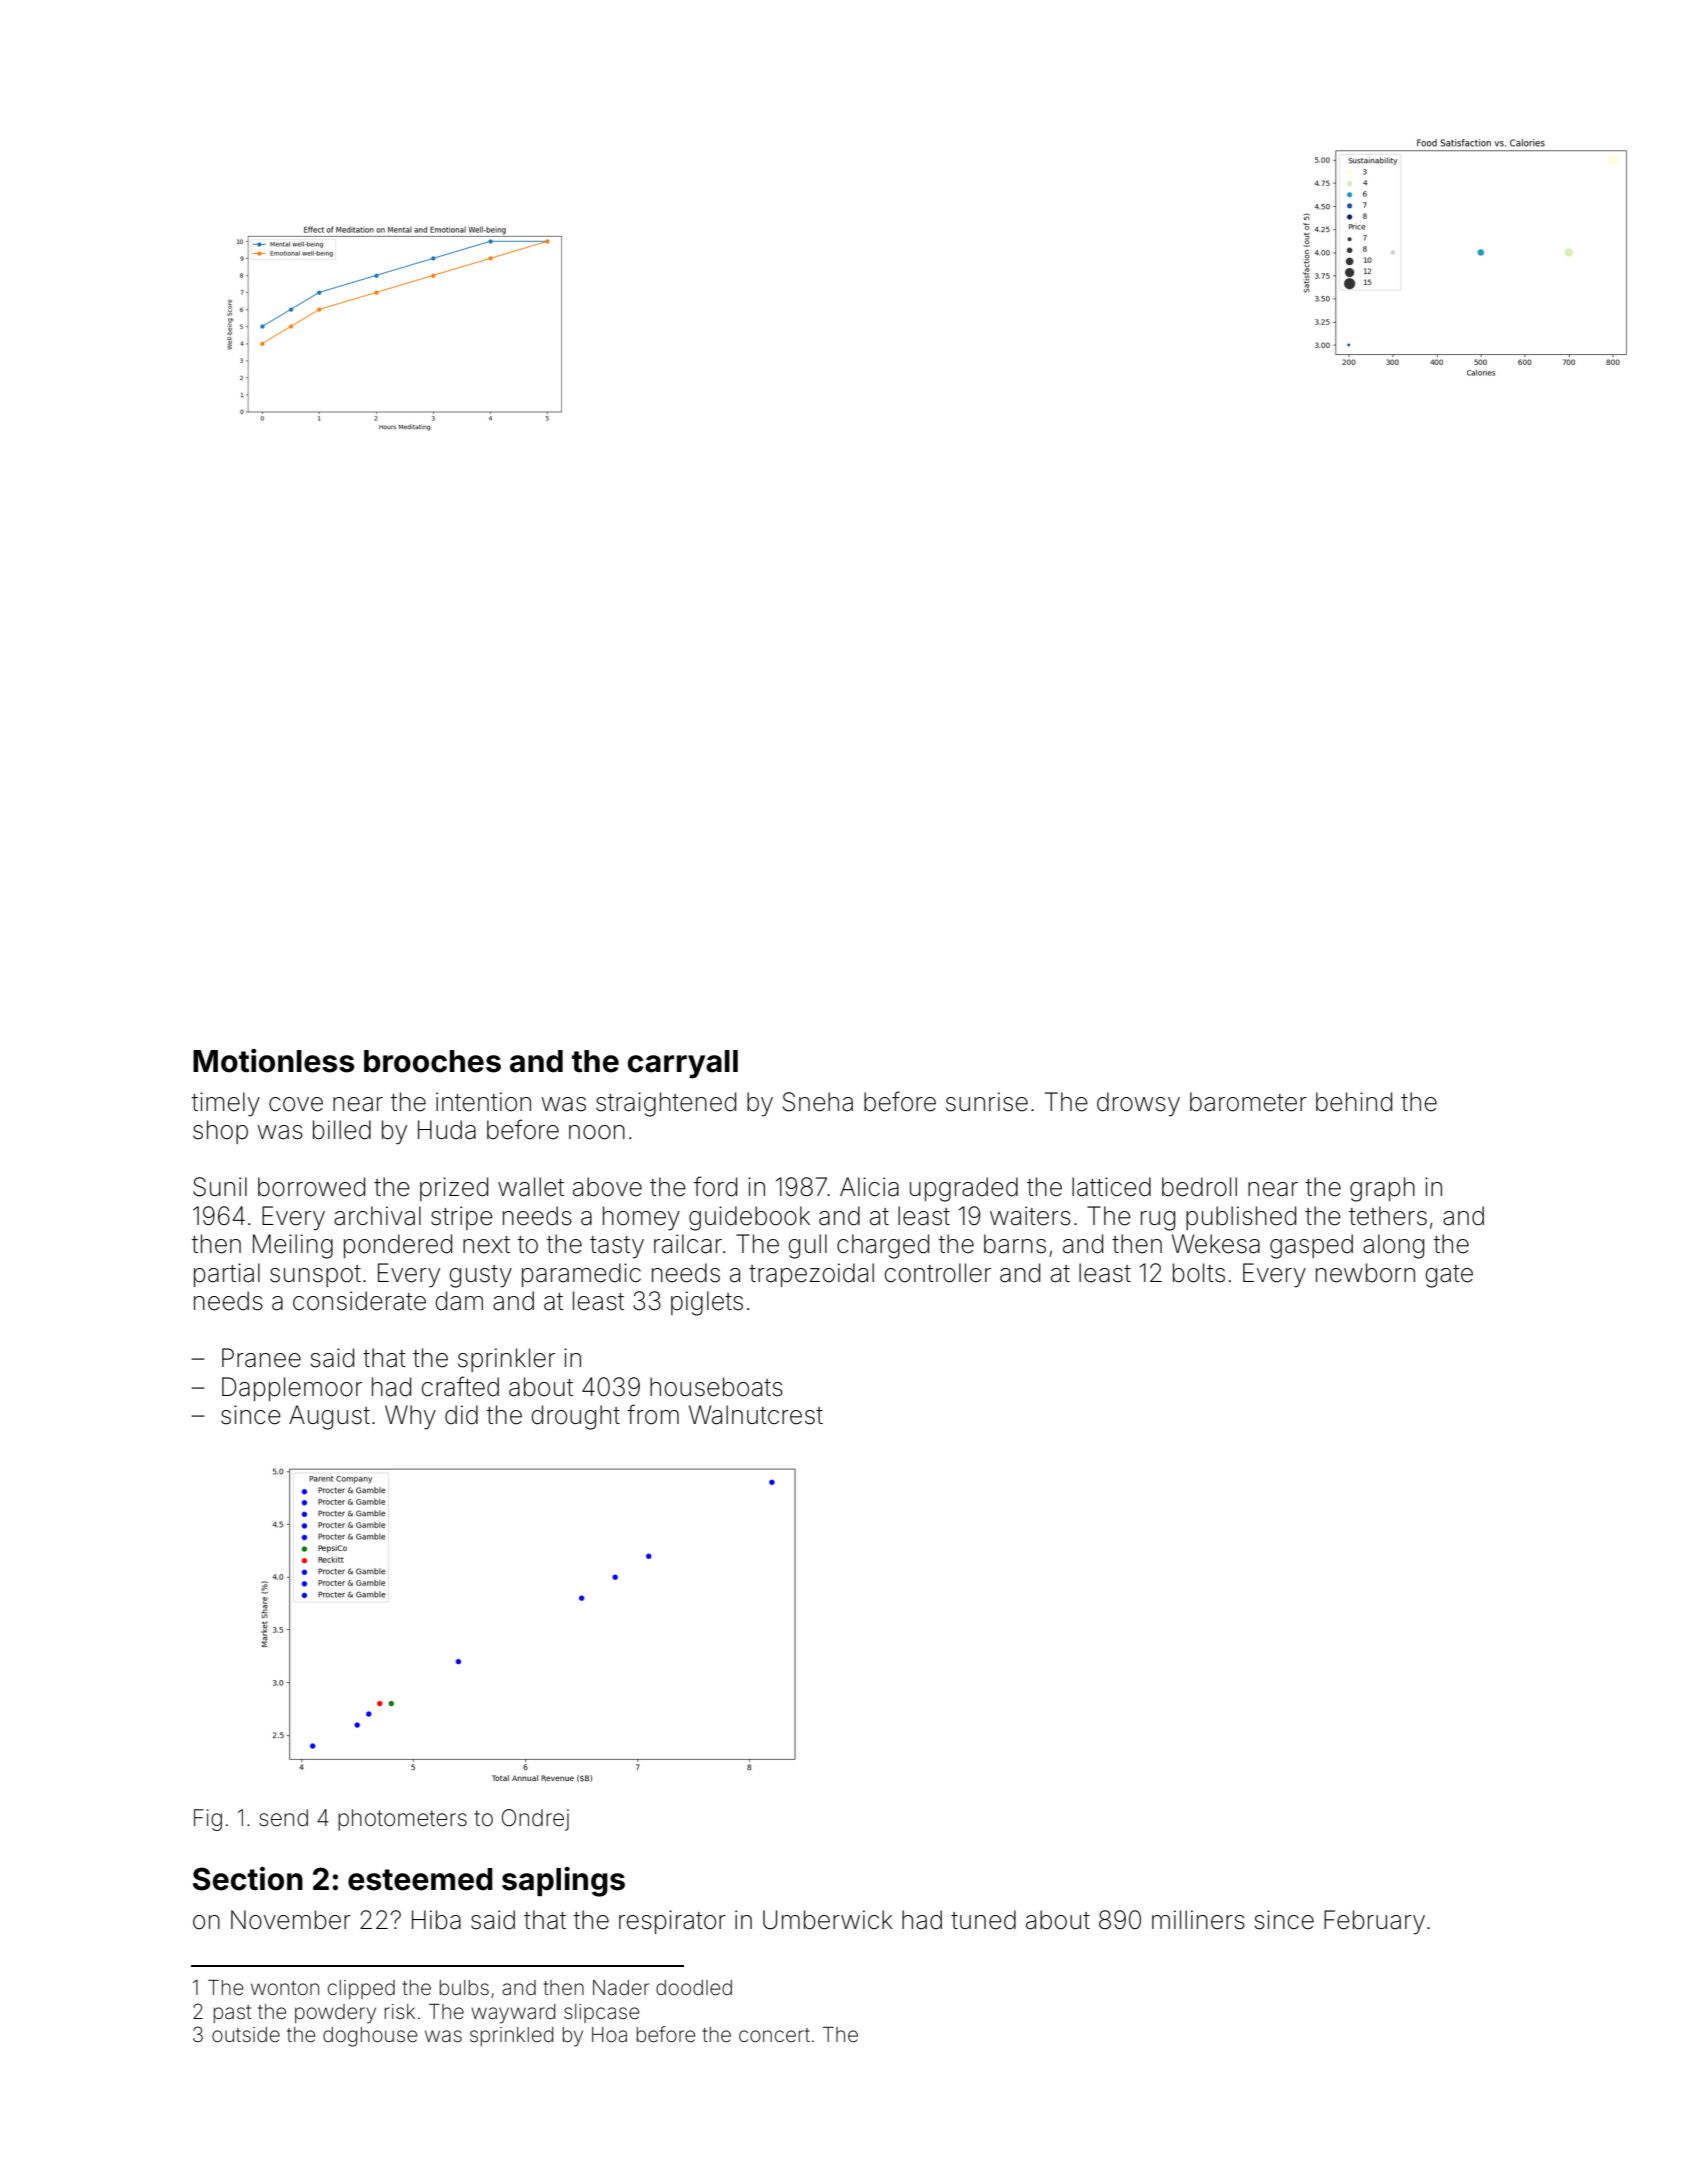 Image resolution: width=1683 pixels, height=2178 pixels. What do you see at coordinates (983, 1920) in the page?
I see `tuned` at bounding box center [983, 1920].
